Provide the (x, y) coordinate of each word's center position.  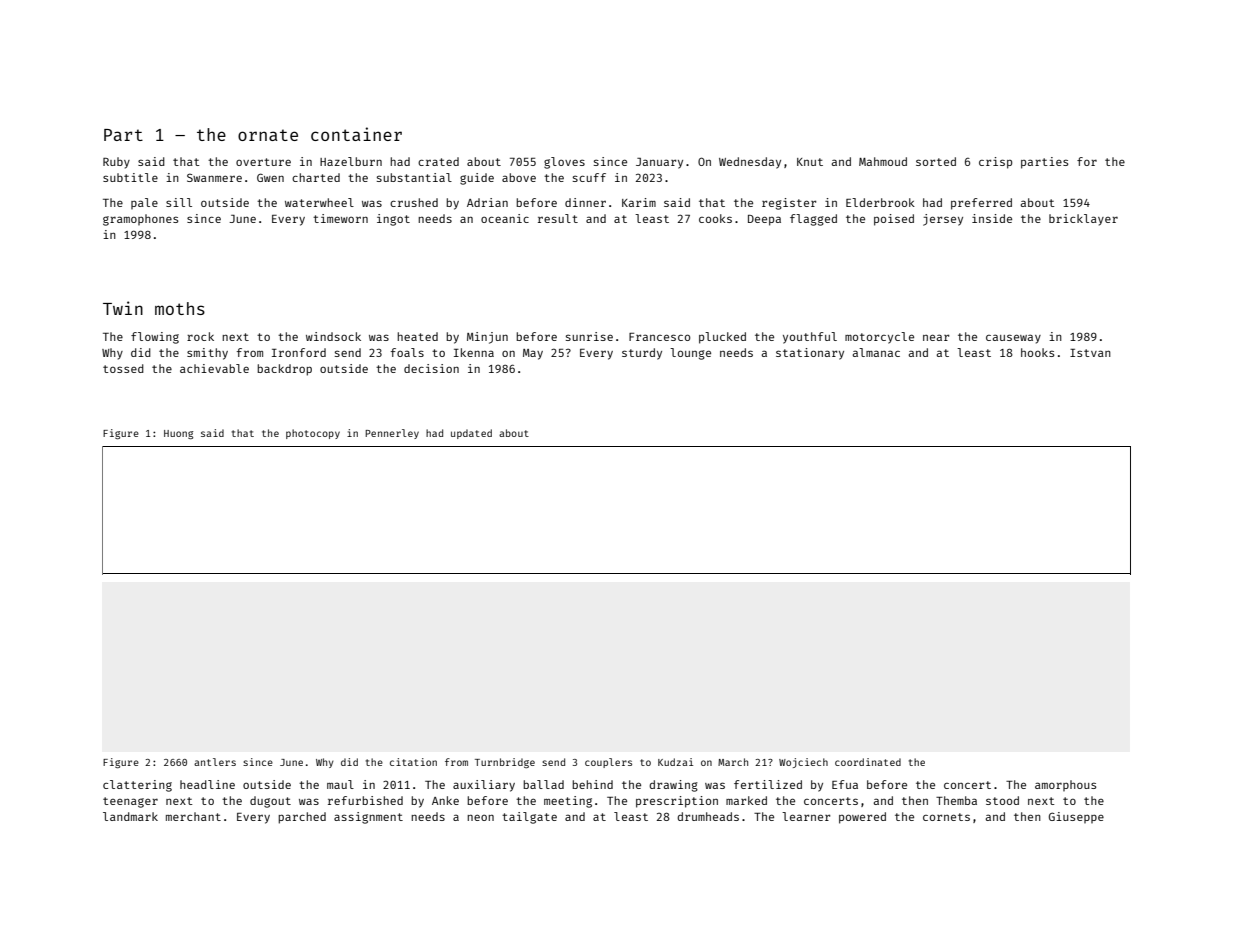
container (356, 134)
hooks (1037, 352)
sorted (936, 161)
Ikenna (474, 352)
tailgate (529, 818)
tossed (123, 368)
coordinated (868, 762)
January (659, 163)
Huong (178, 434)
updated (471, 434)
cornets (946, 817)
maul (340, 784)
